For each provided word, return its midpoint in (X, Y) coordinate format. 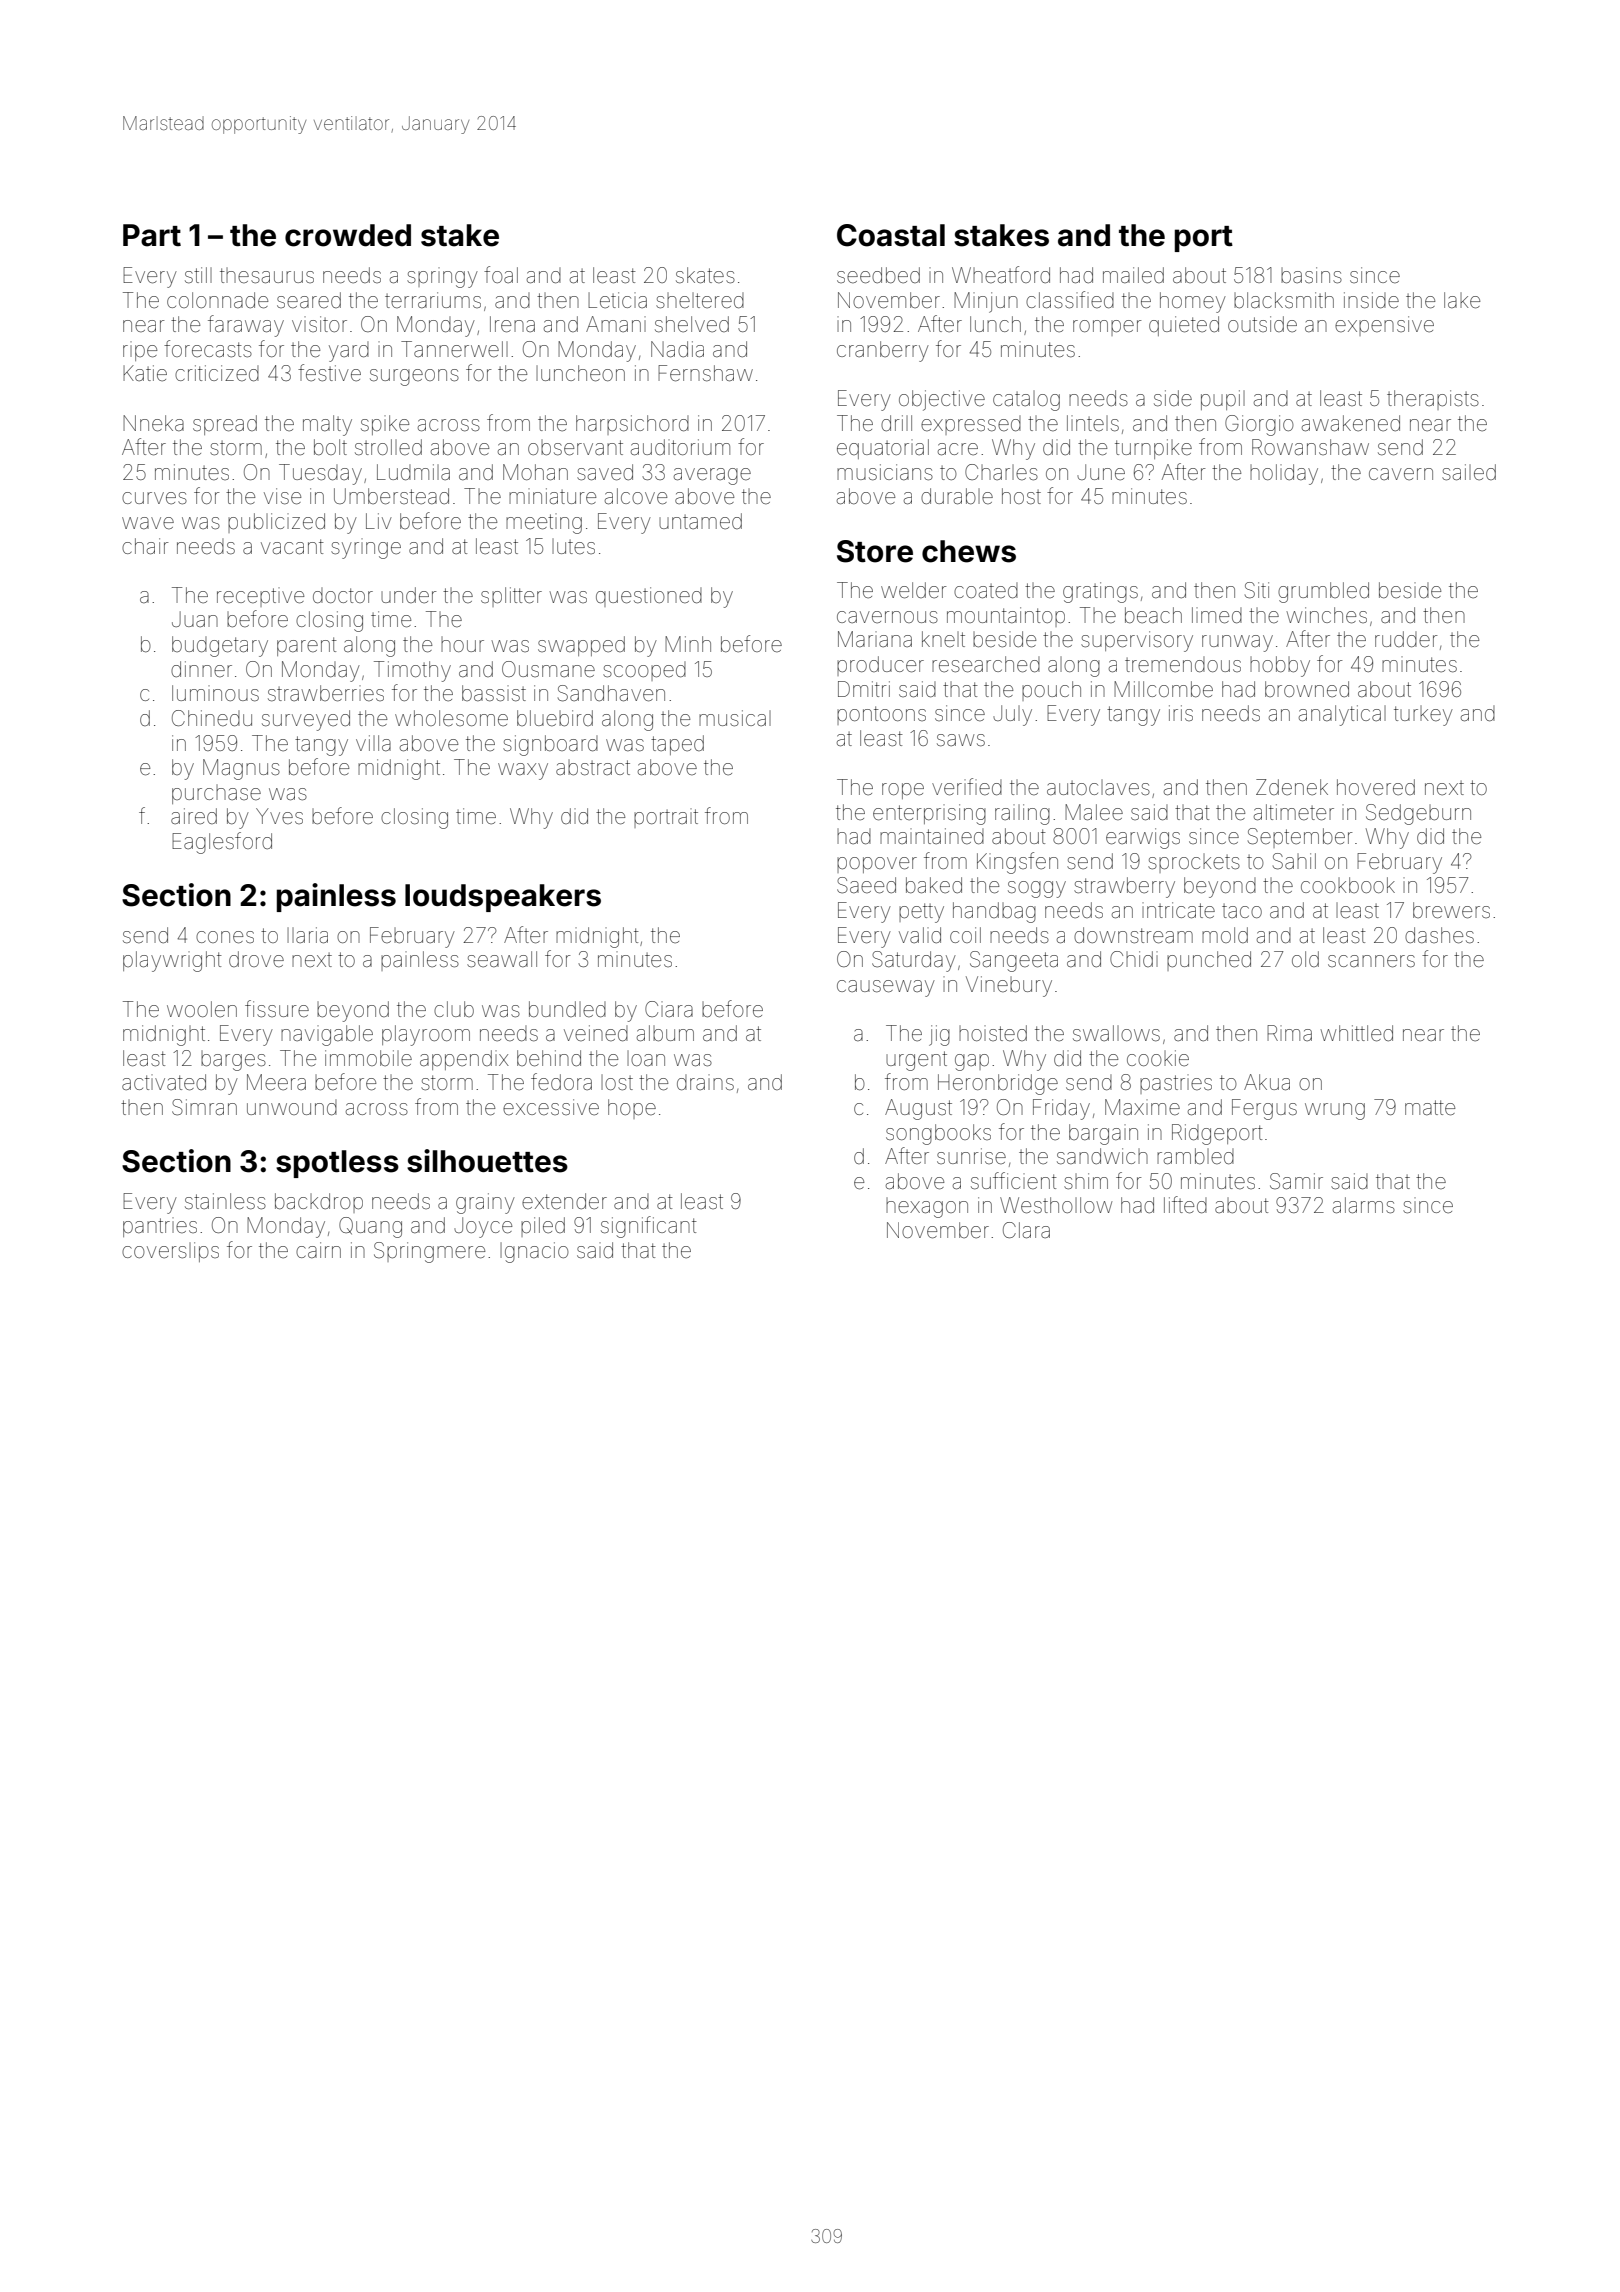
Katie (145, 373)
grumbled (1323, 592)
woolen (202, 1009)
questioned (649, 597)
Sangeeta (1014, 961)
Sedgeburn (1418, 814)
